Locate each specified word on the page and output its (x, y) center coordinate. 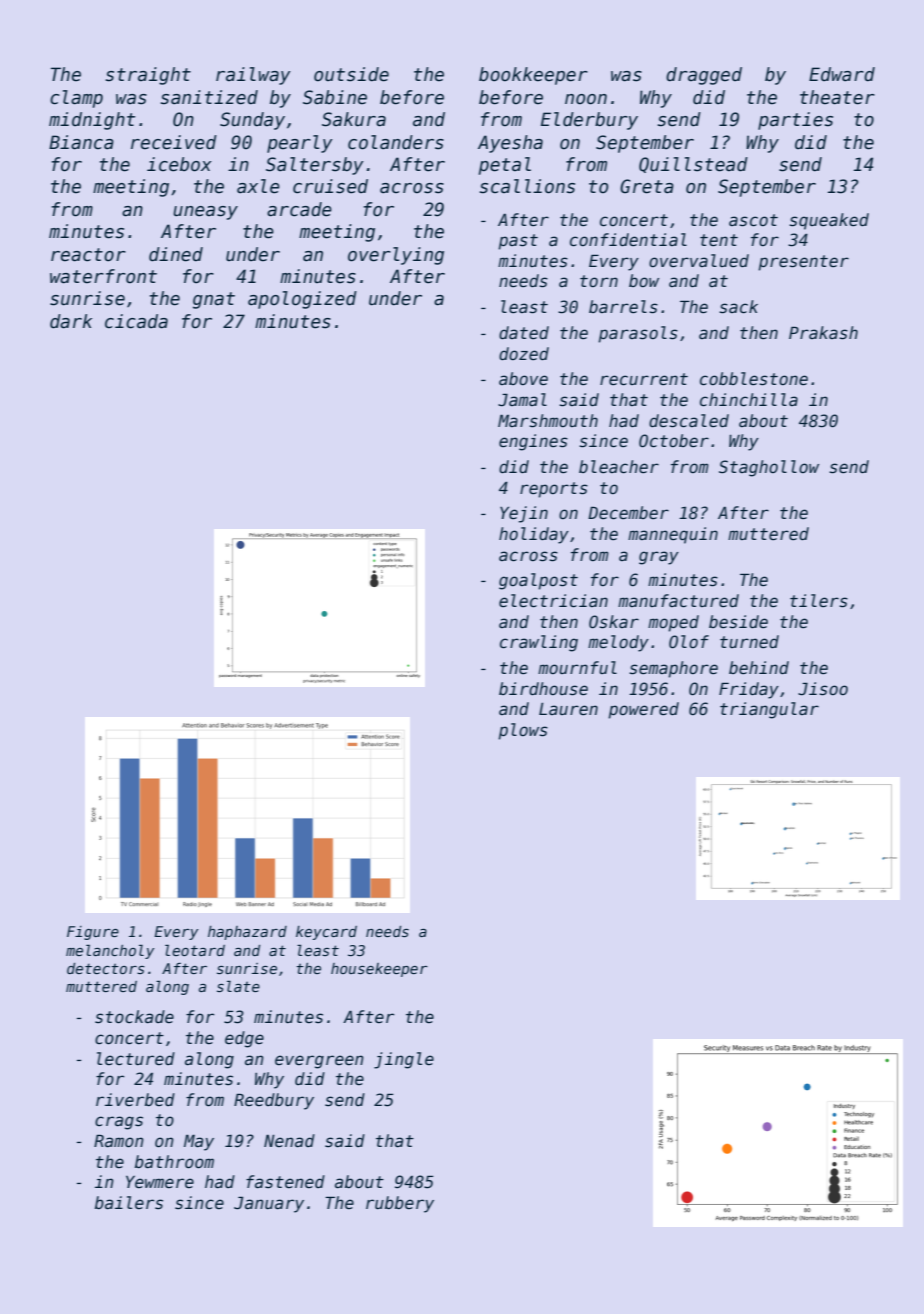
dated (524, 333)
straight (148, 76)
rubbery (400, 1204)
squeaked (829, 221)
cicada (136, 321)
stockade (134, 1017)
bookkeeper (533, 76)
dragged (704, 76)
